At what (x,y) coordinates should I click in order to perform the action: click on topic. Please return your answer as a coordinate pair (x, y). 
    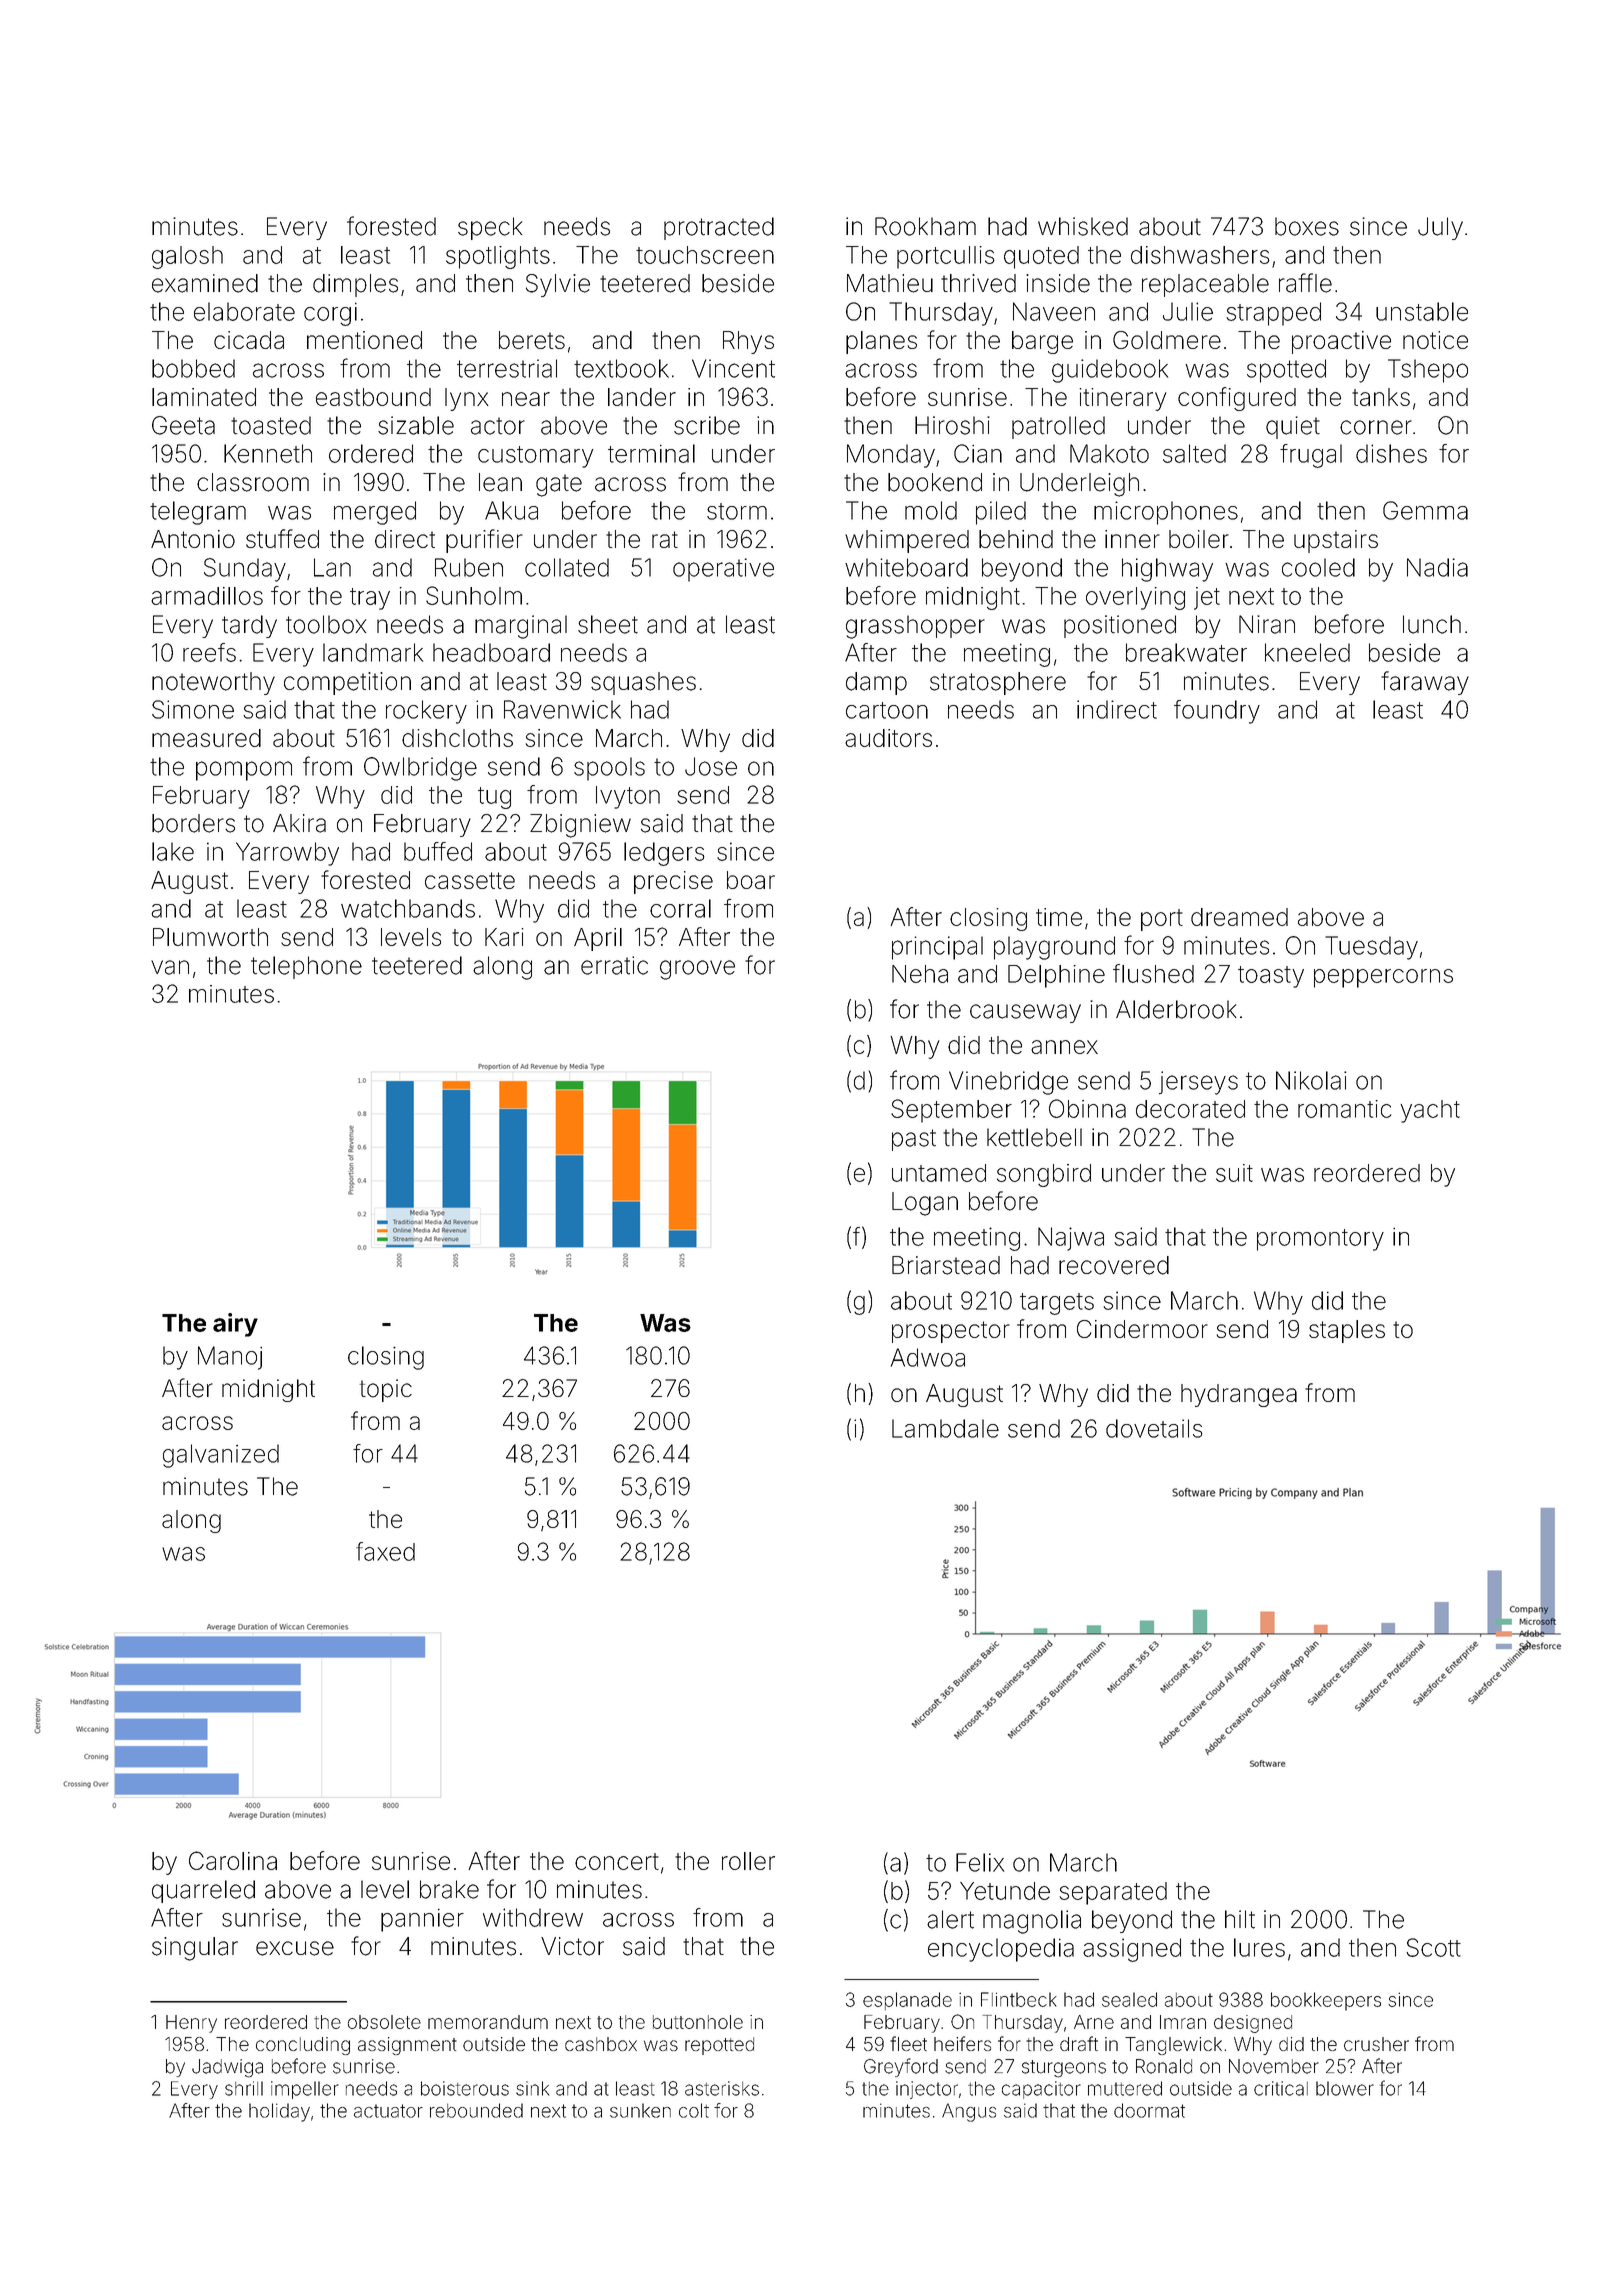
    Looking at the image, I should click on (386, 1390).
